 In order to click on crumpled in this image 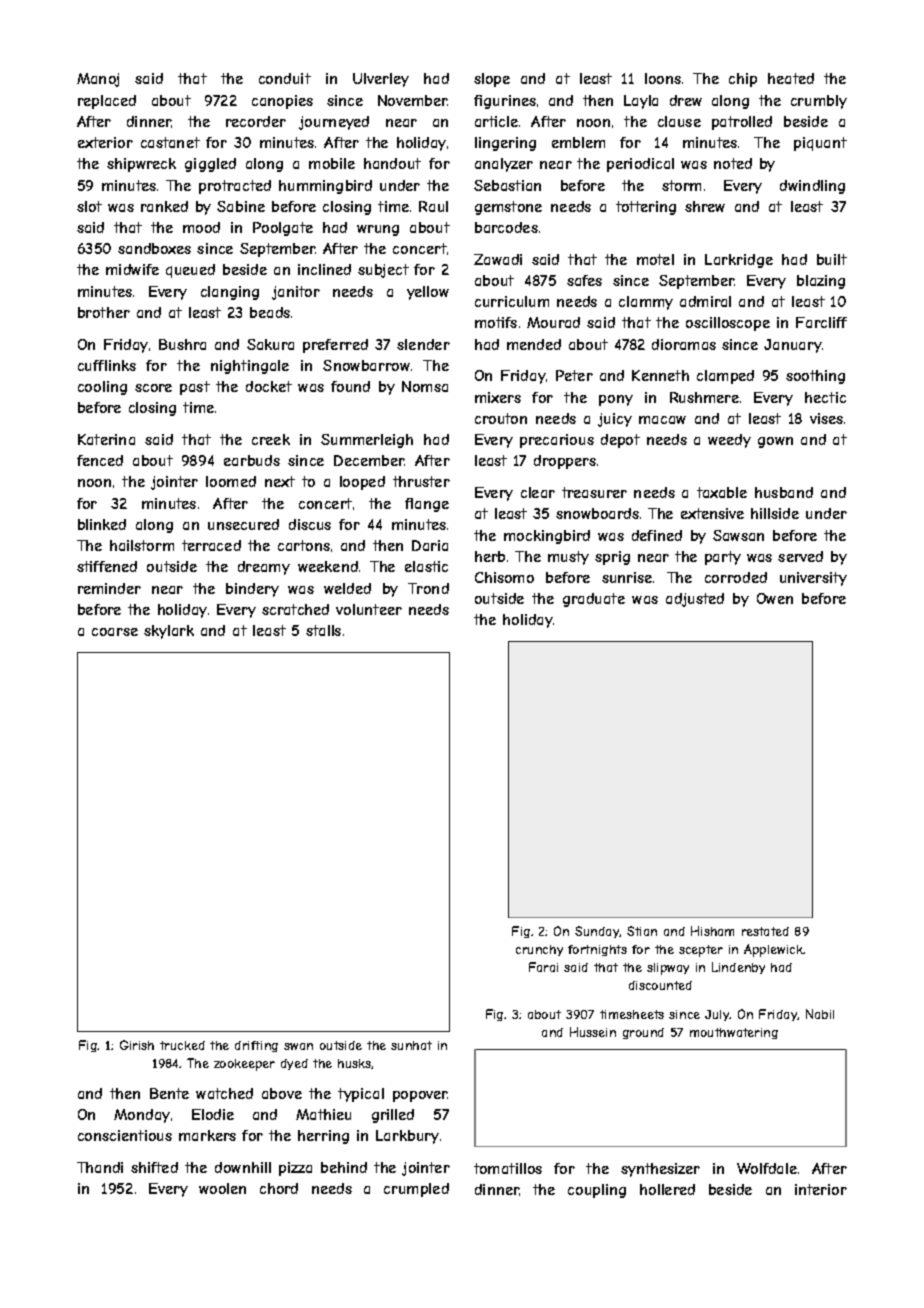, I will do `click(416, 1190)`.
